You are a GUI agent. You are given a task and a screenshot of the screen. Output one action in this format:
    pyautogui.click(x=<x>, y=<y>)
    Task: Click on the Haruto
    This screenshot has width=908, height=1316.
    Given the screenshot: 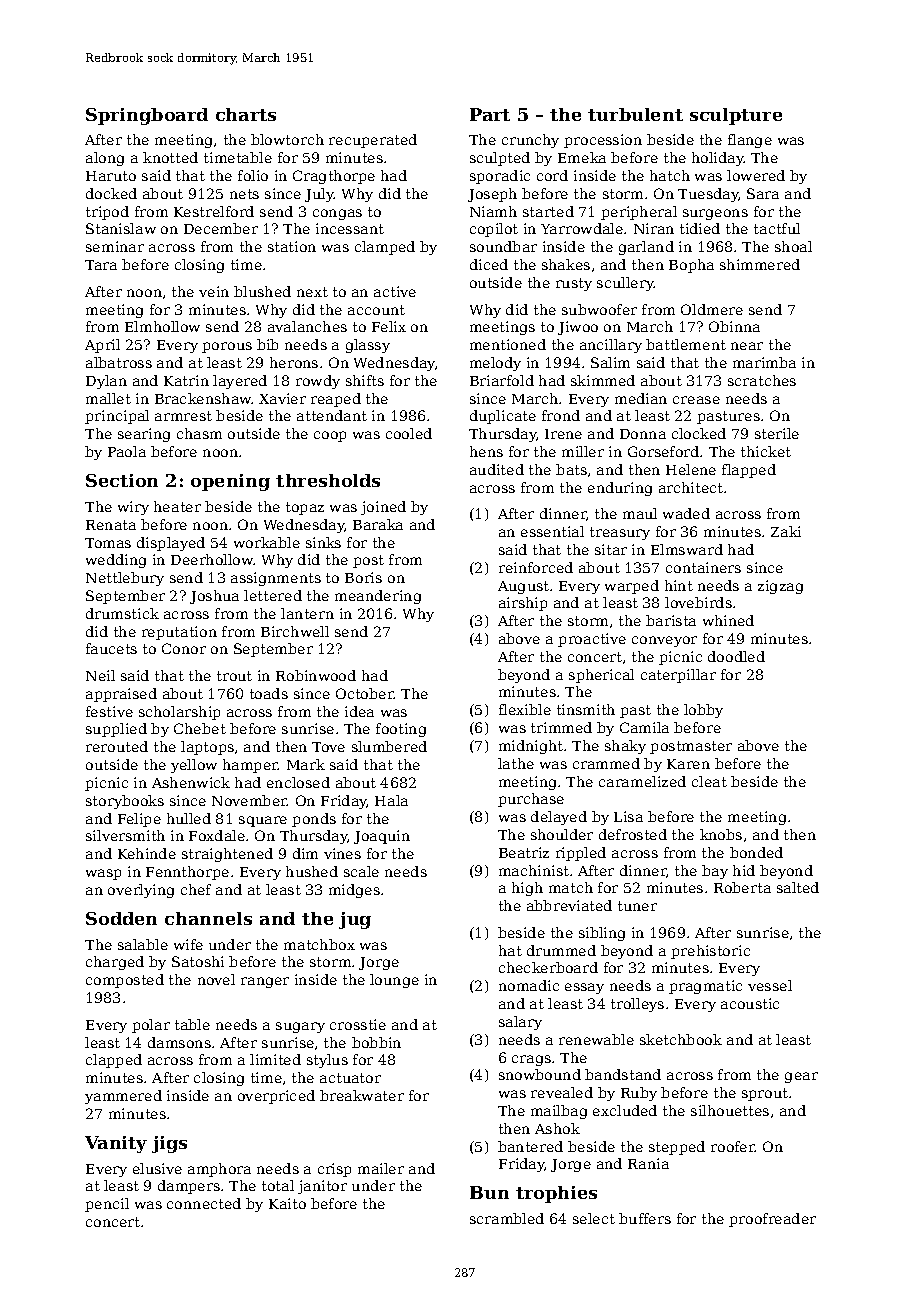 What is the action you would take?
    pyautogui.click(x=111, y=176)
